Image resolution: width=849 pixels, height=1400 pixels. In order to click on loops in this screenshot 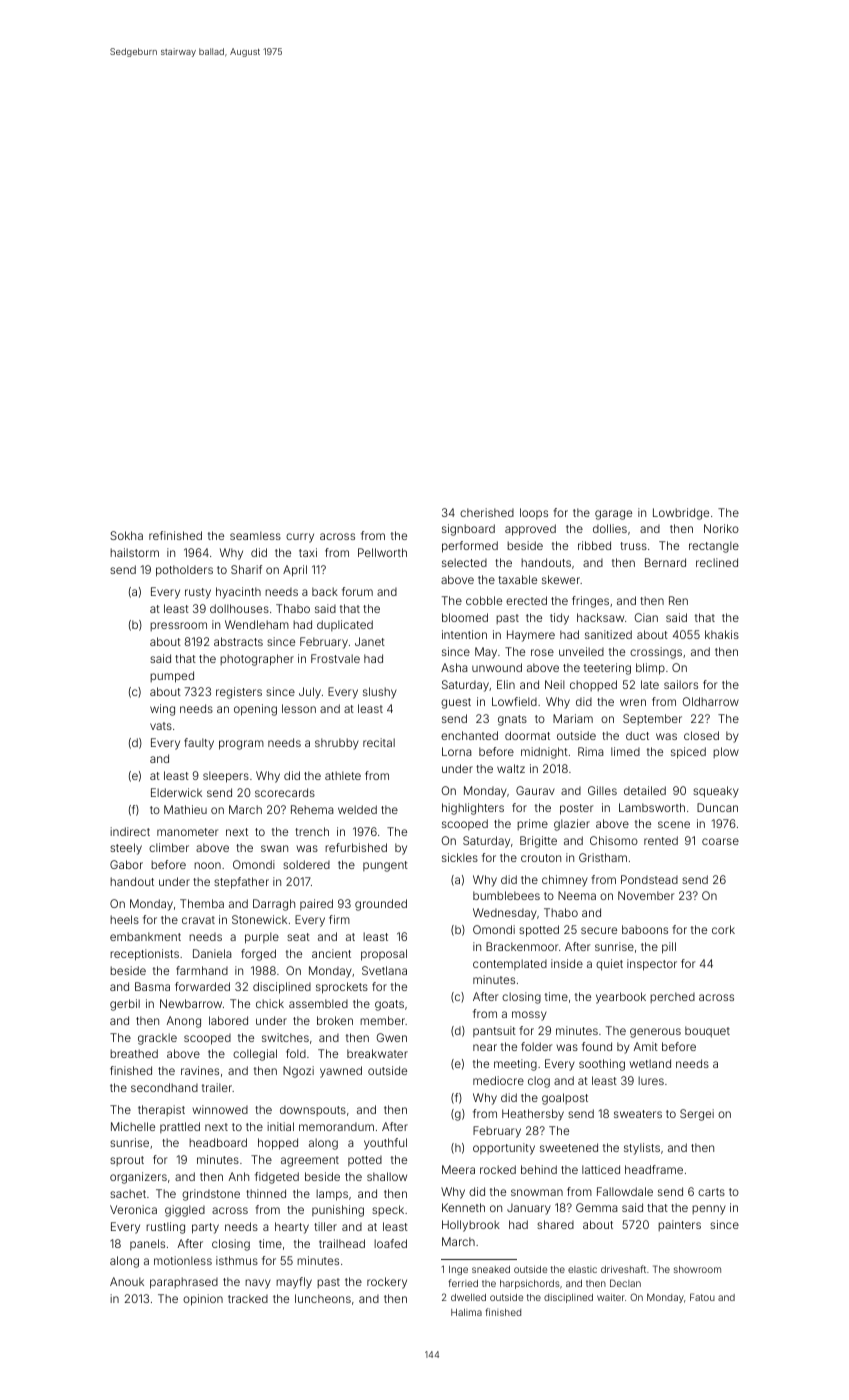, I will do `click(534, 513)`.
